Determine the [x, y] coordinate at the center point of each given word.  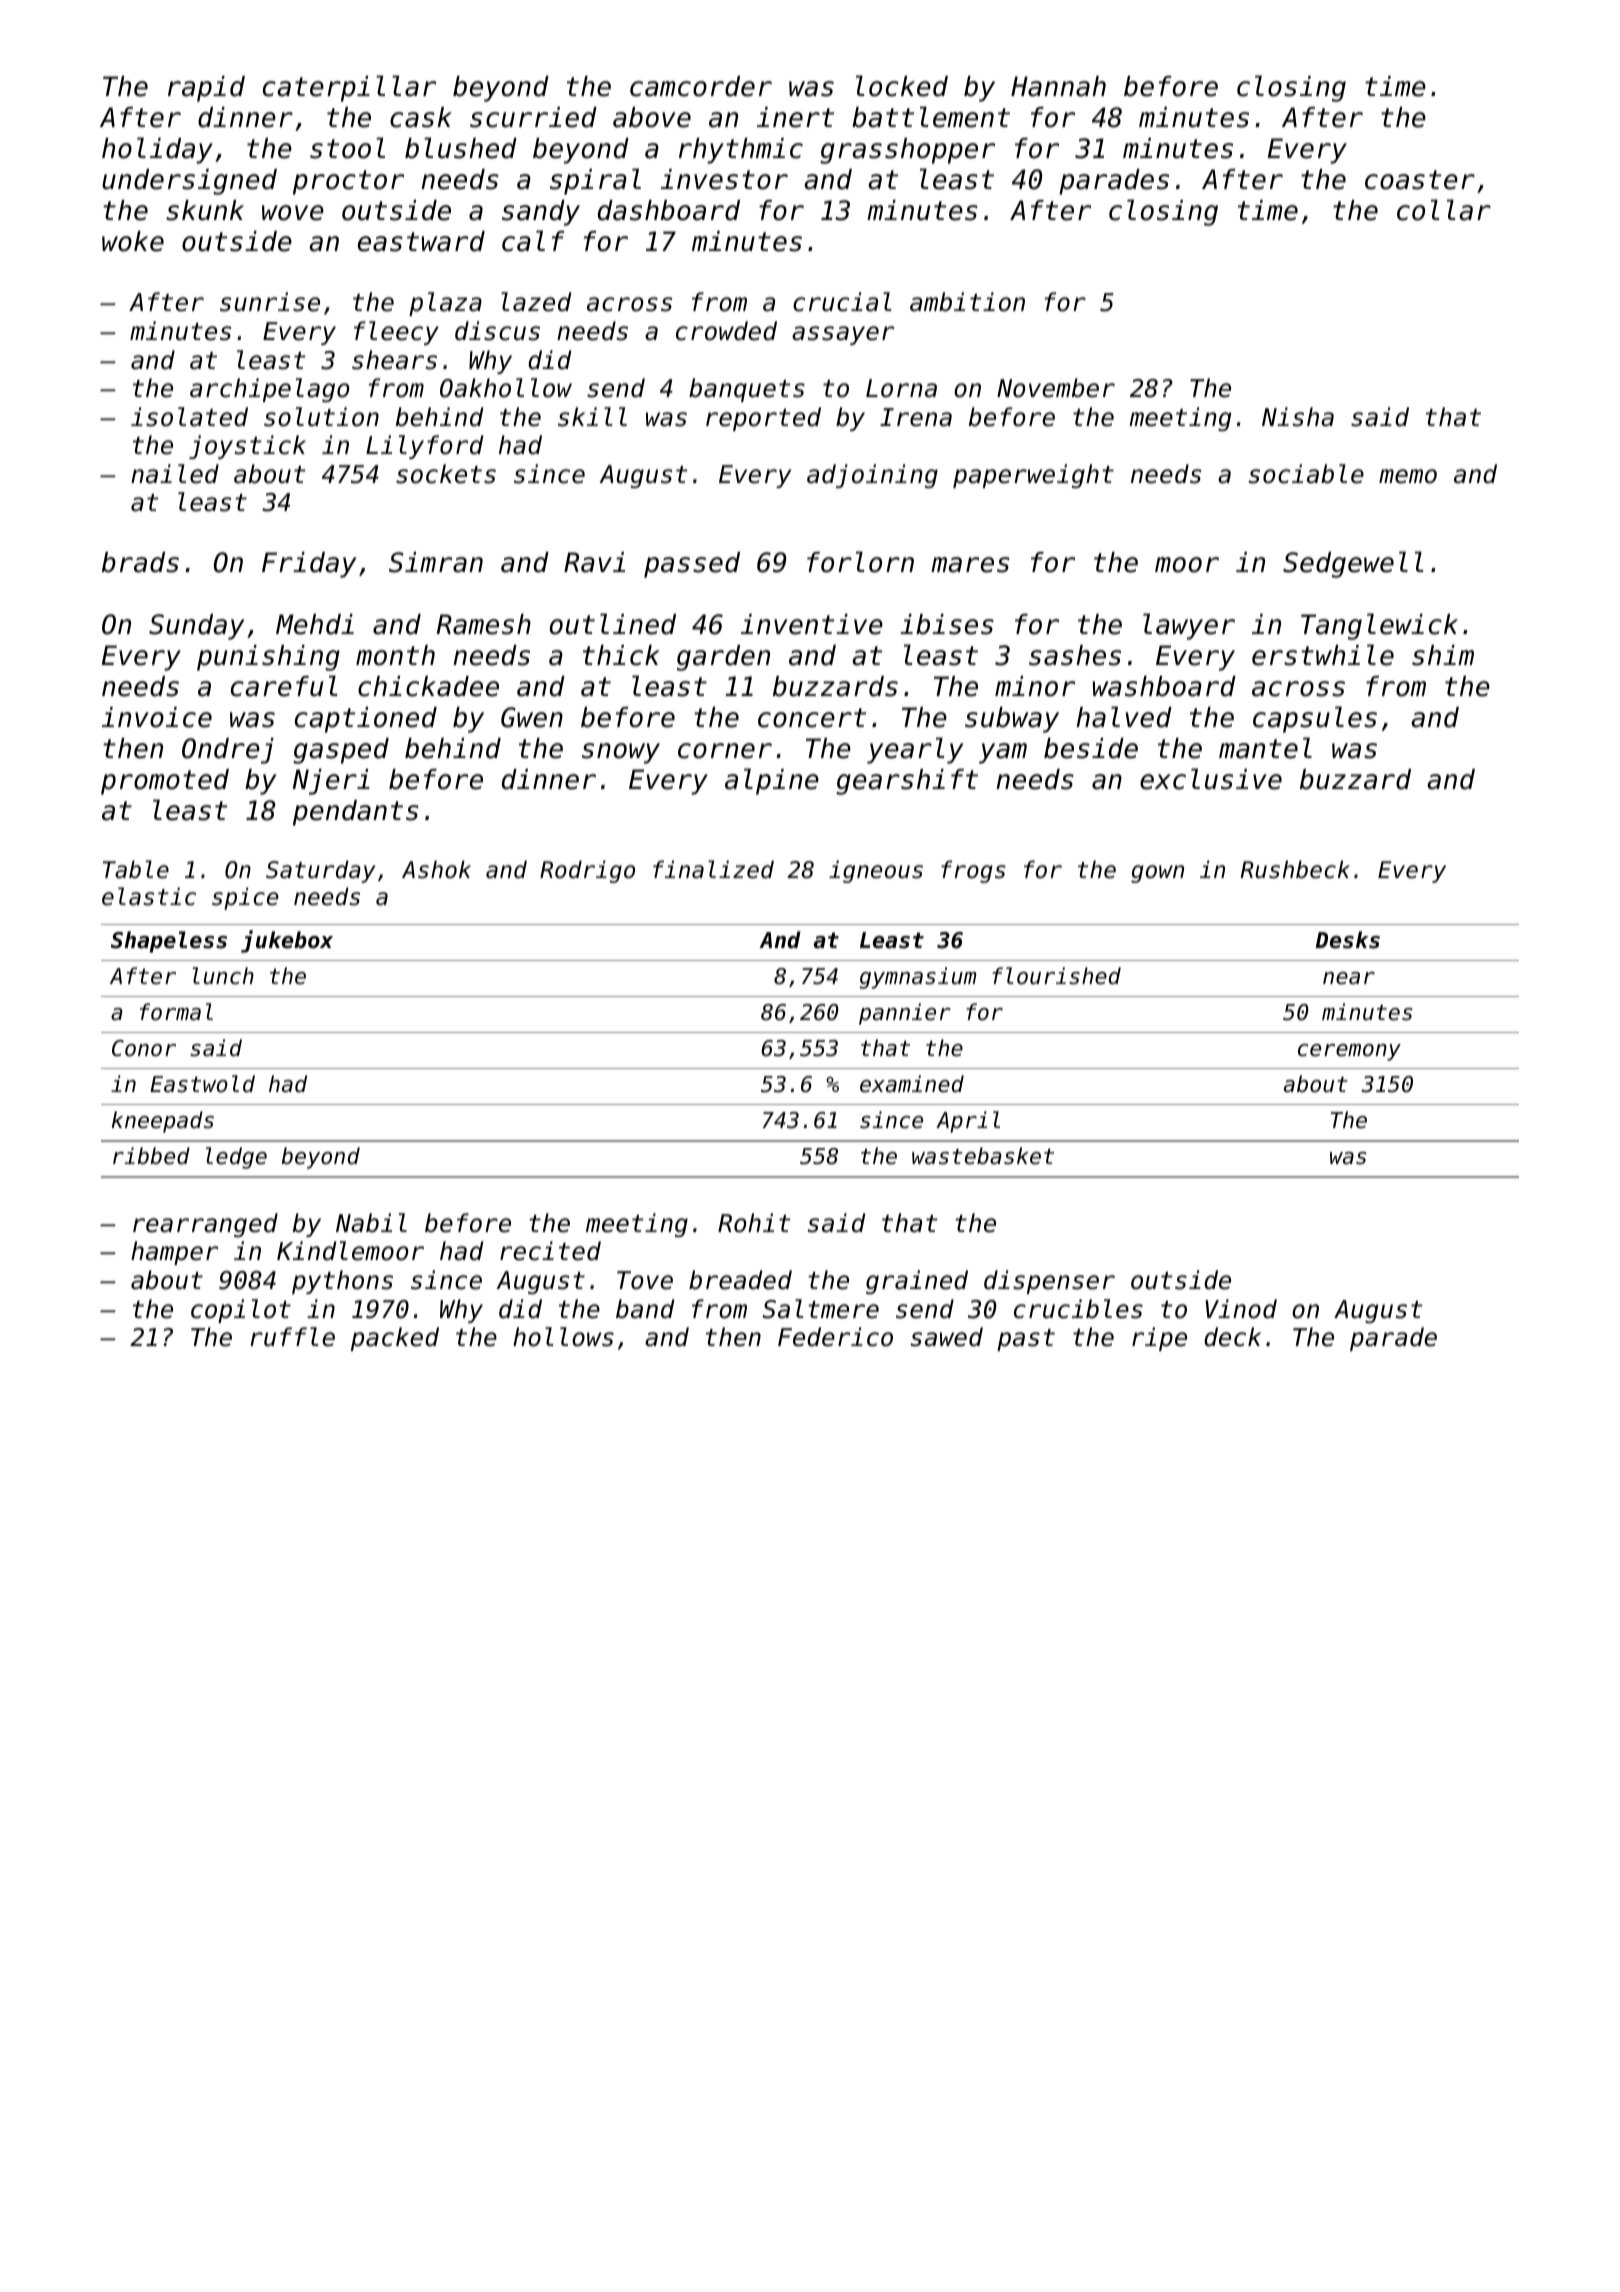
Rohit [754, 1223]
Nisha [1298, 417]
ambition [967, 302]
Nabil [371, 1223]
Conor [144, 1048]
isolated [189, 417]
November [1056, 388]
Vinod [1241, 1309]
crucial [842, 302]
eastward [421, 241]
